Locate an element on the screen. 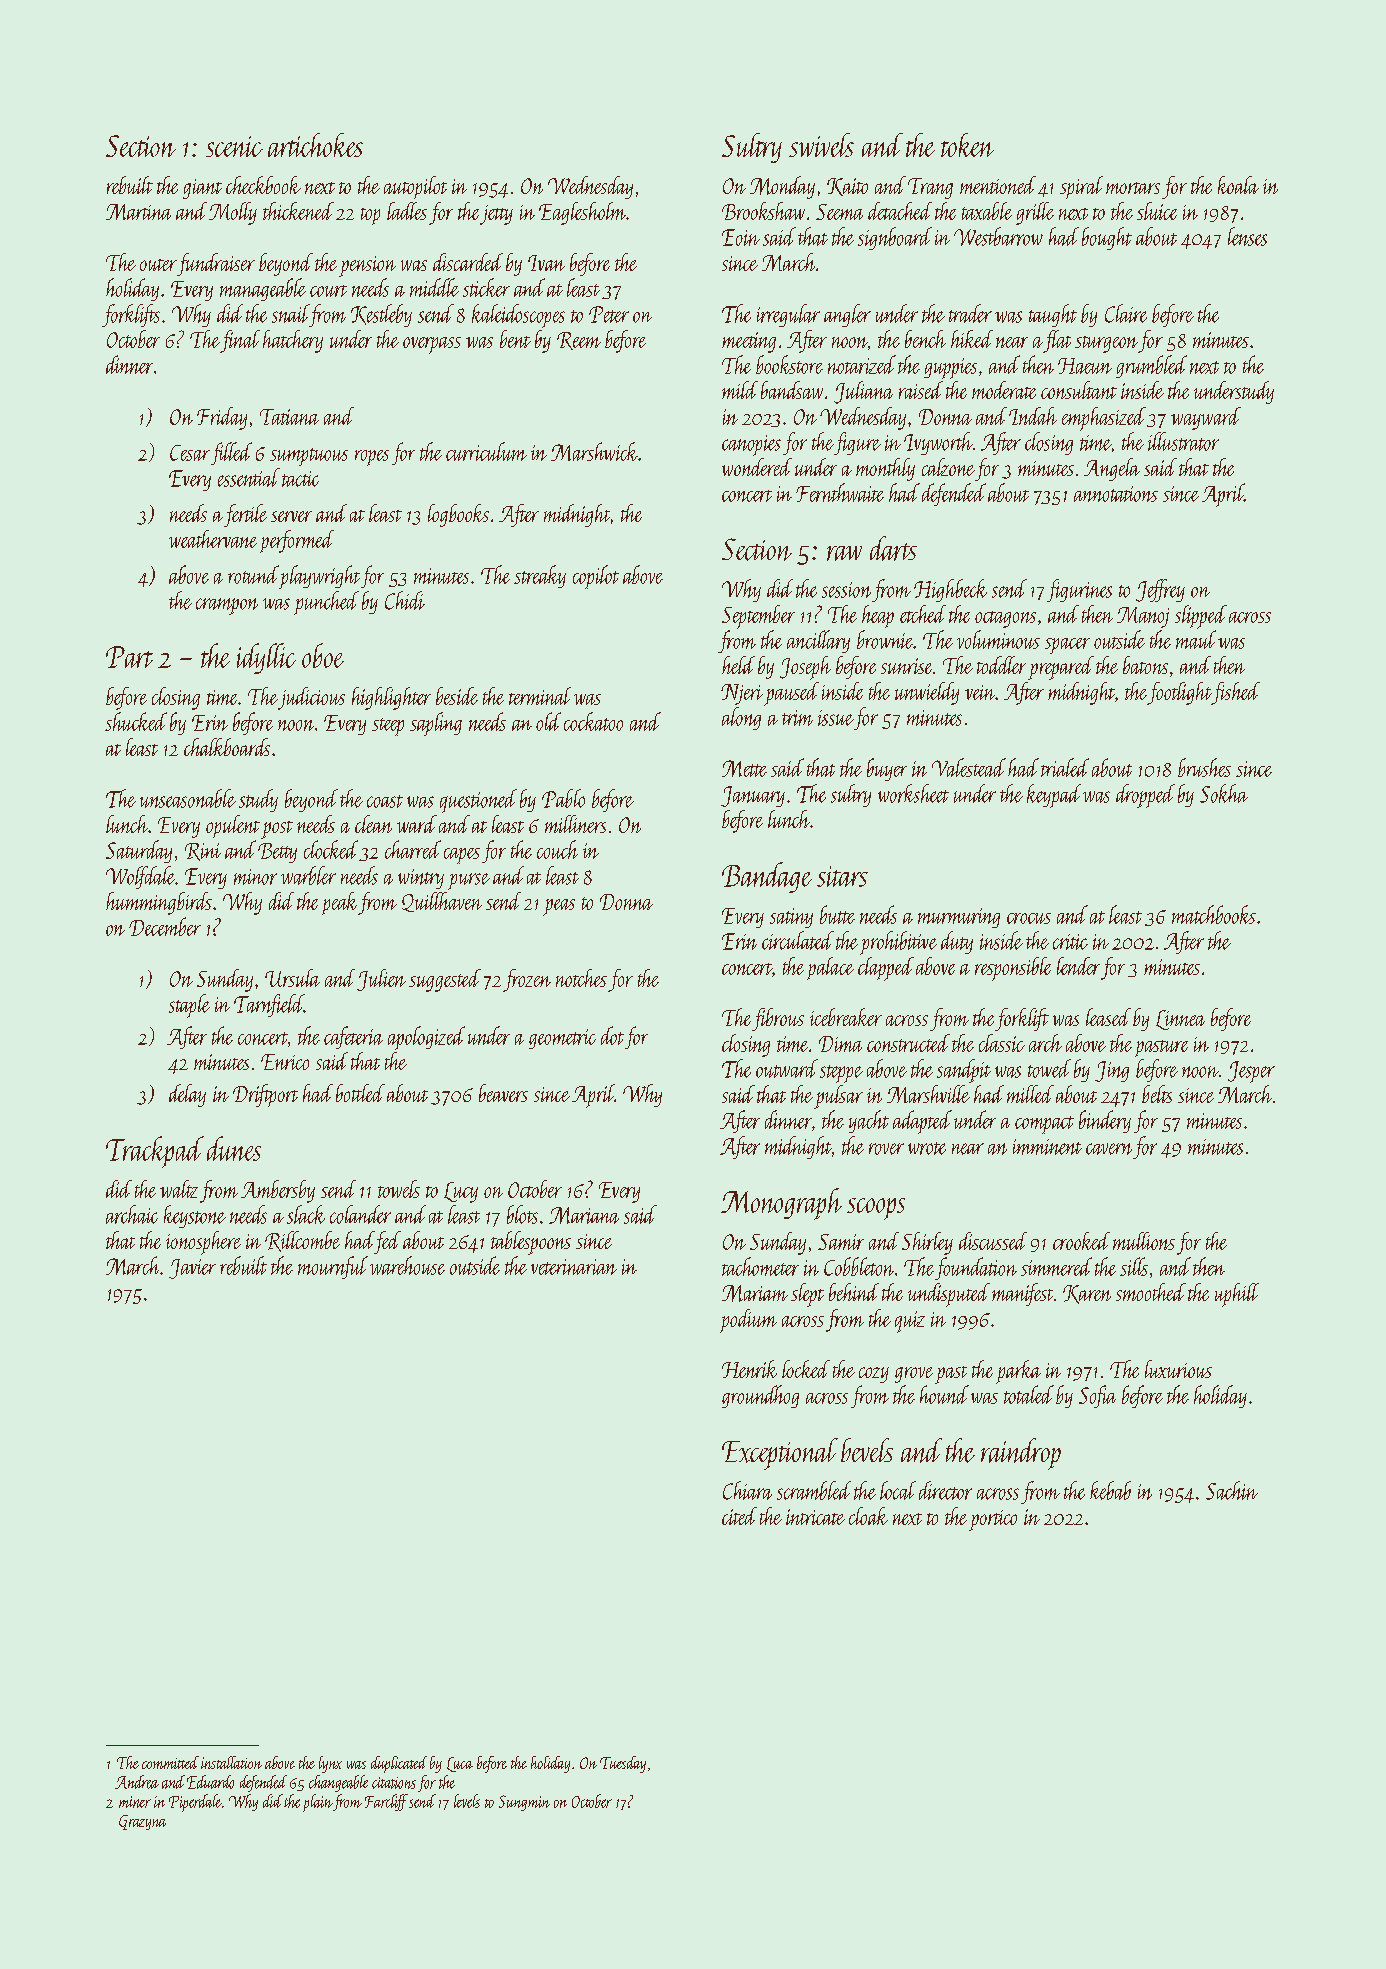  Jeffrey is located at coordinates (1160, 590).
